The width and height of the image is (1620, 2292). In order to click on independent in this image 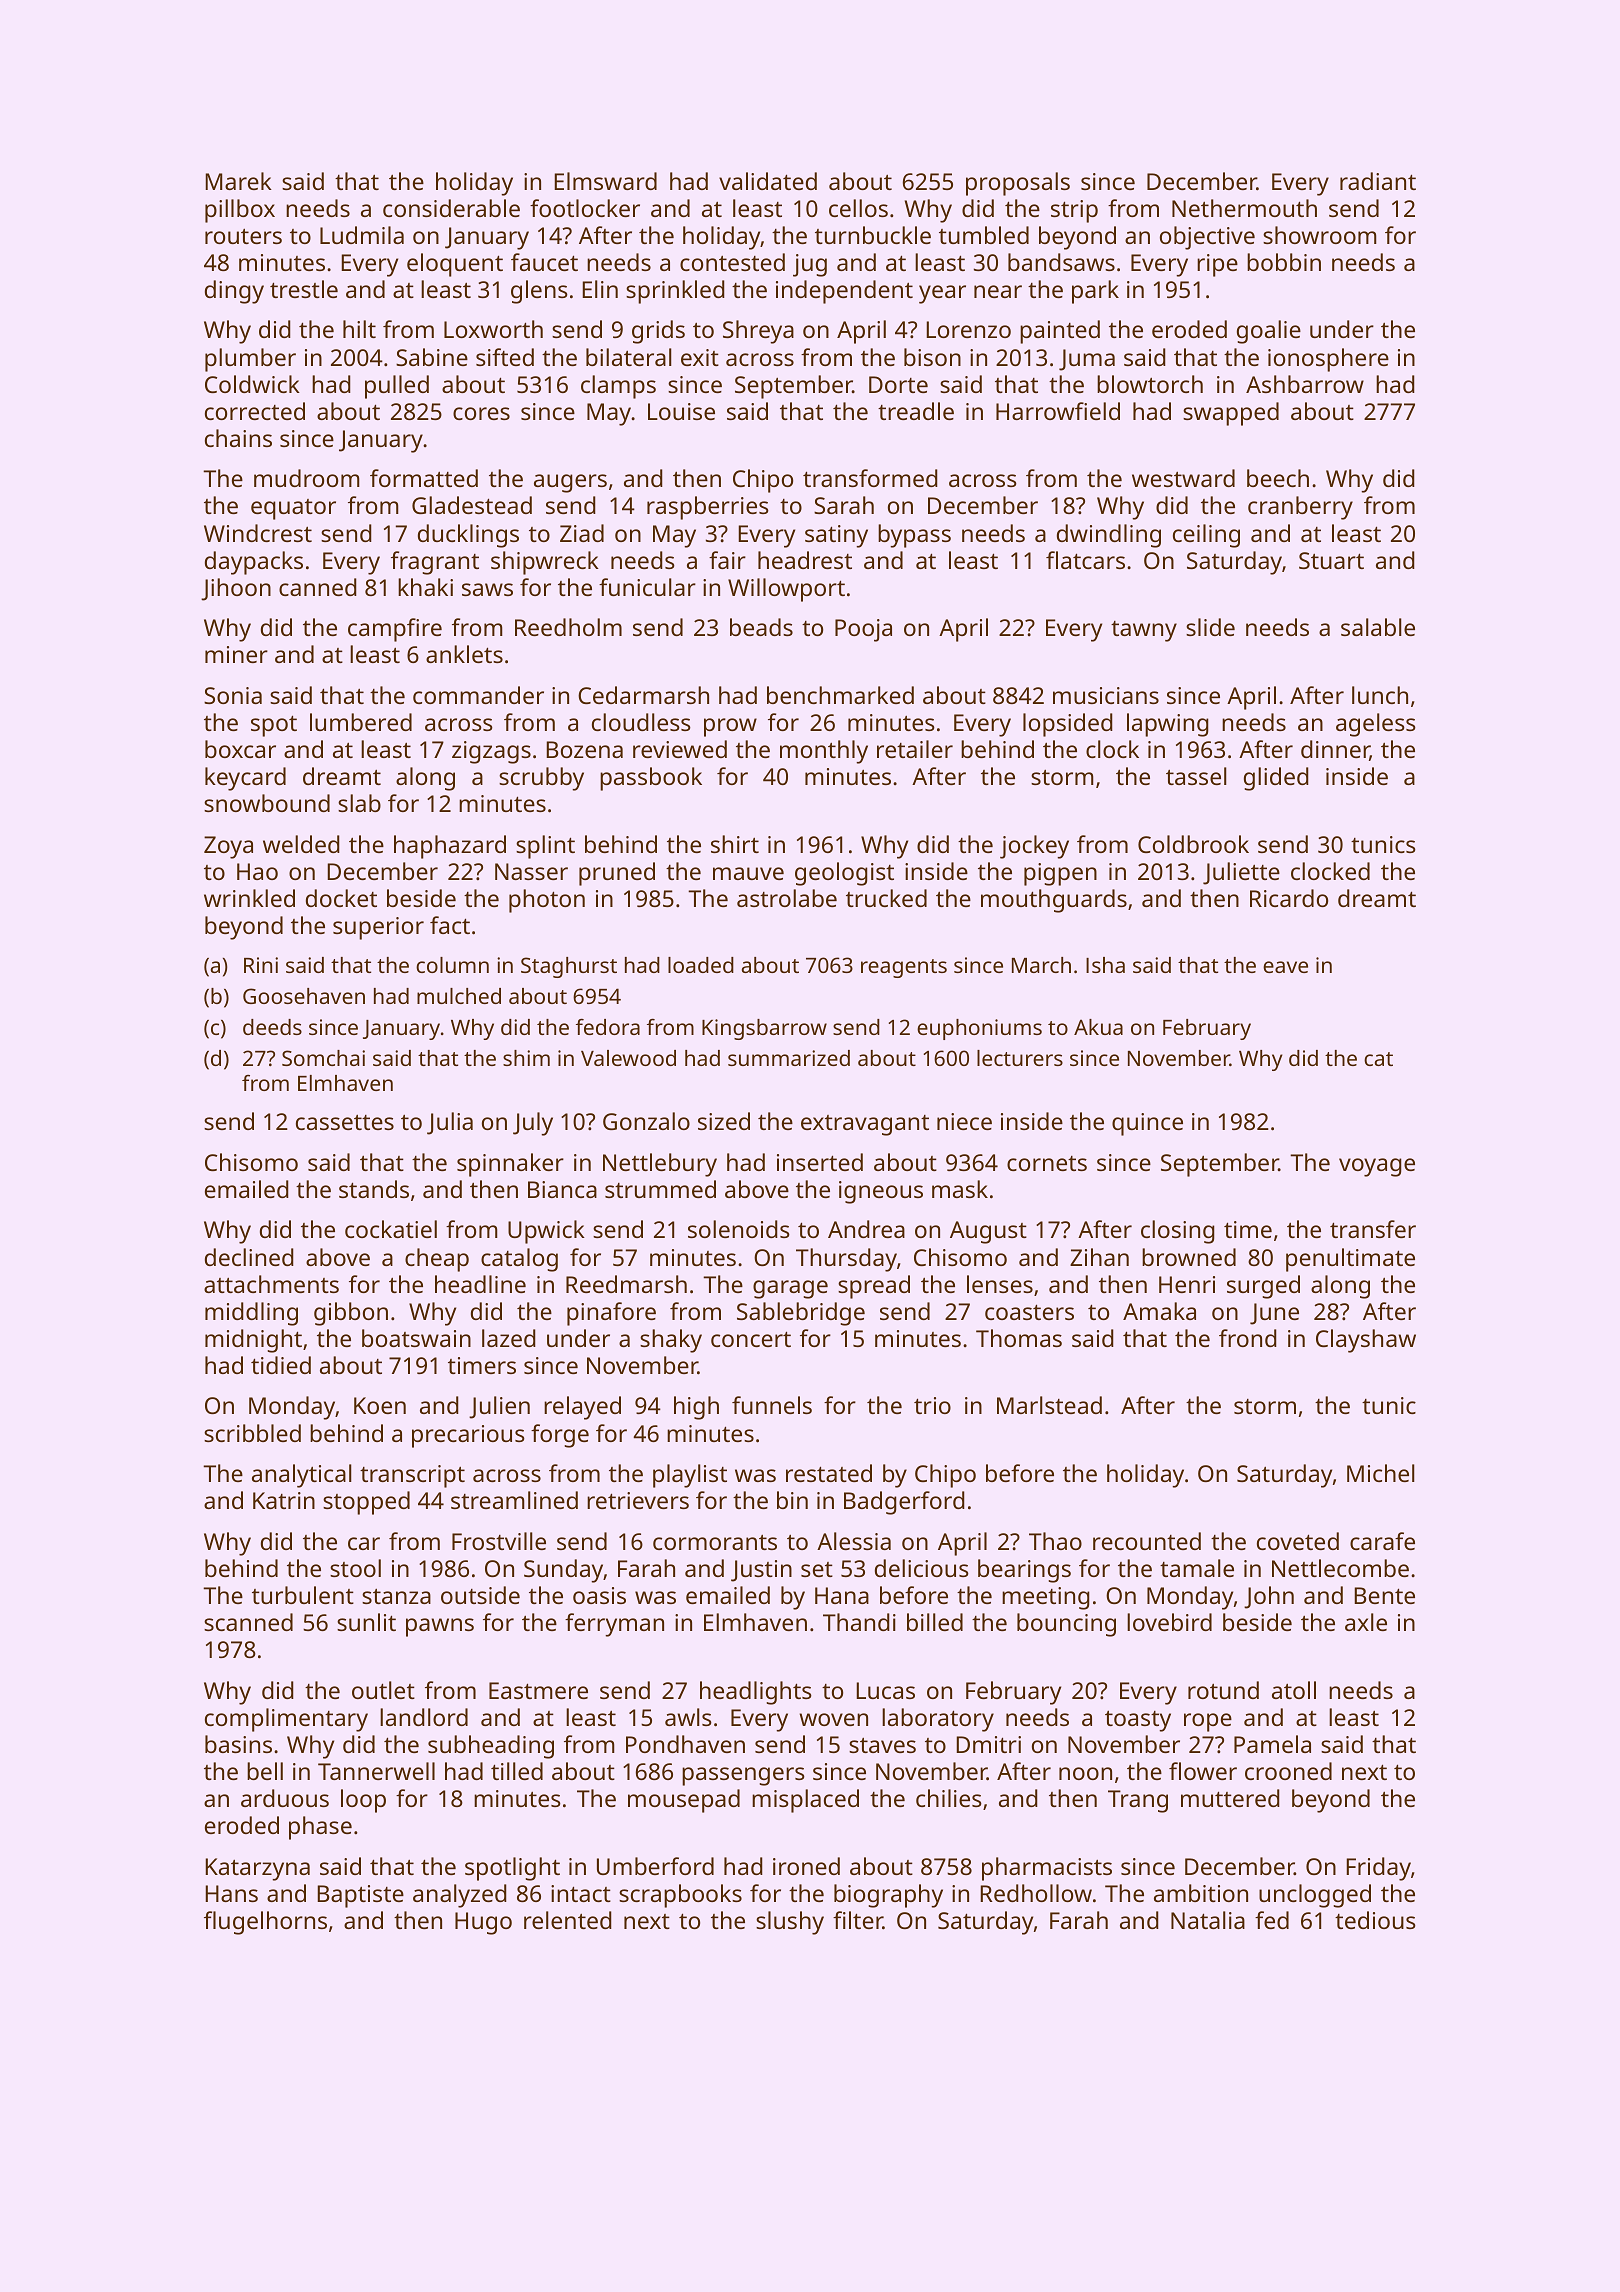, I will do `click(844, 292)`.
